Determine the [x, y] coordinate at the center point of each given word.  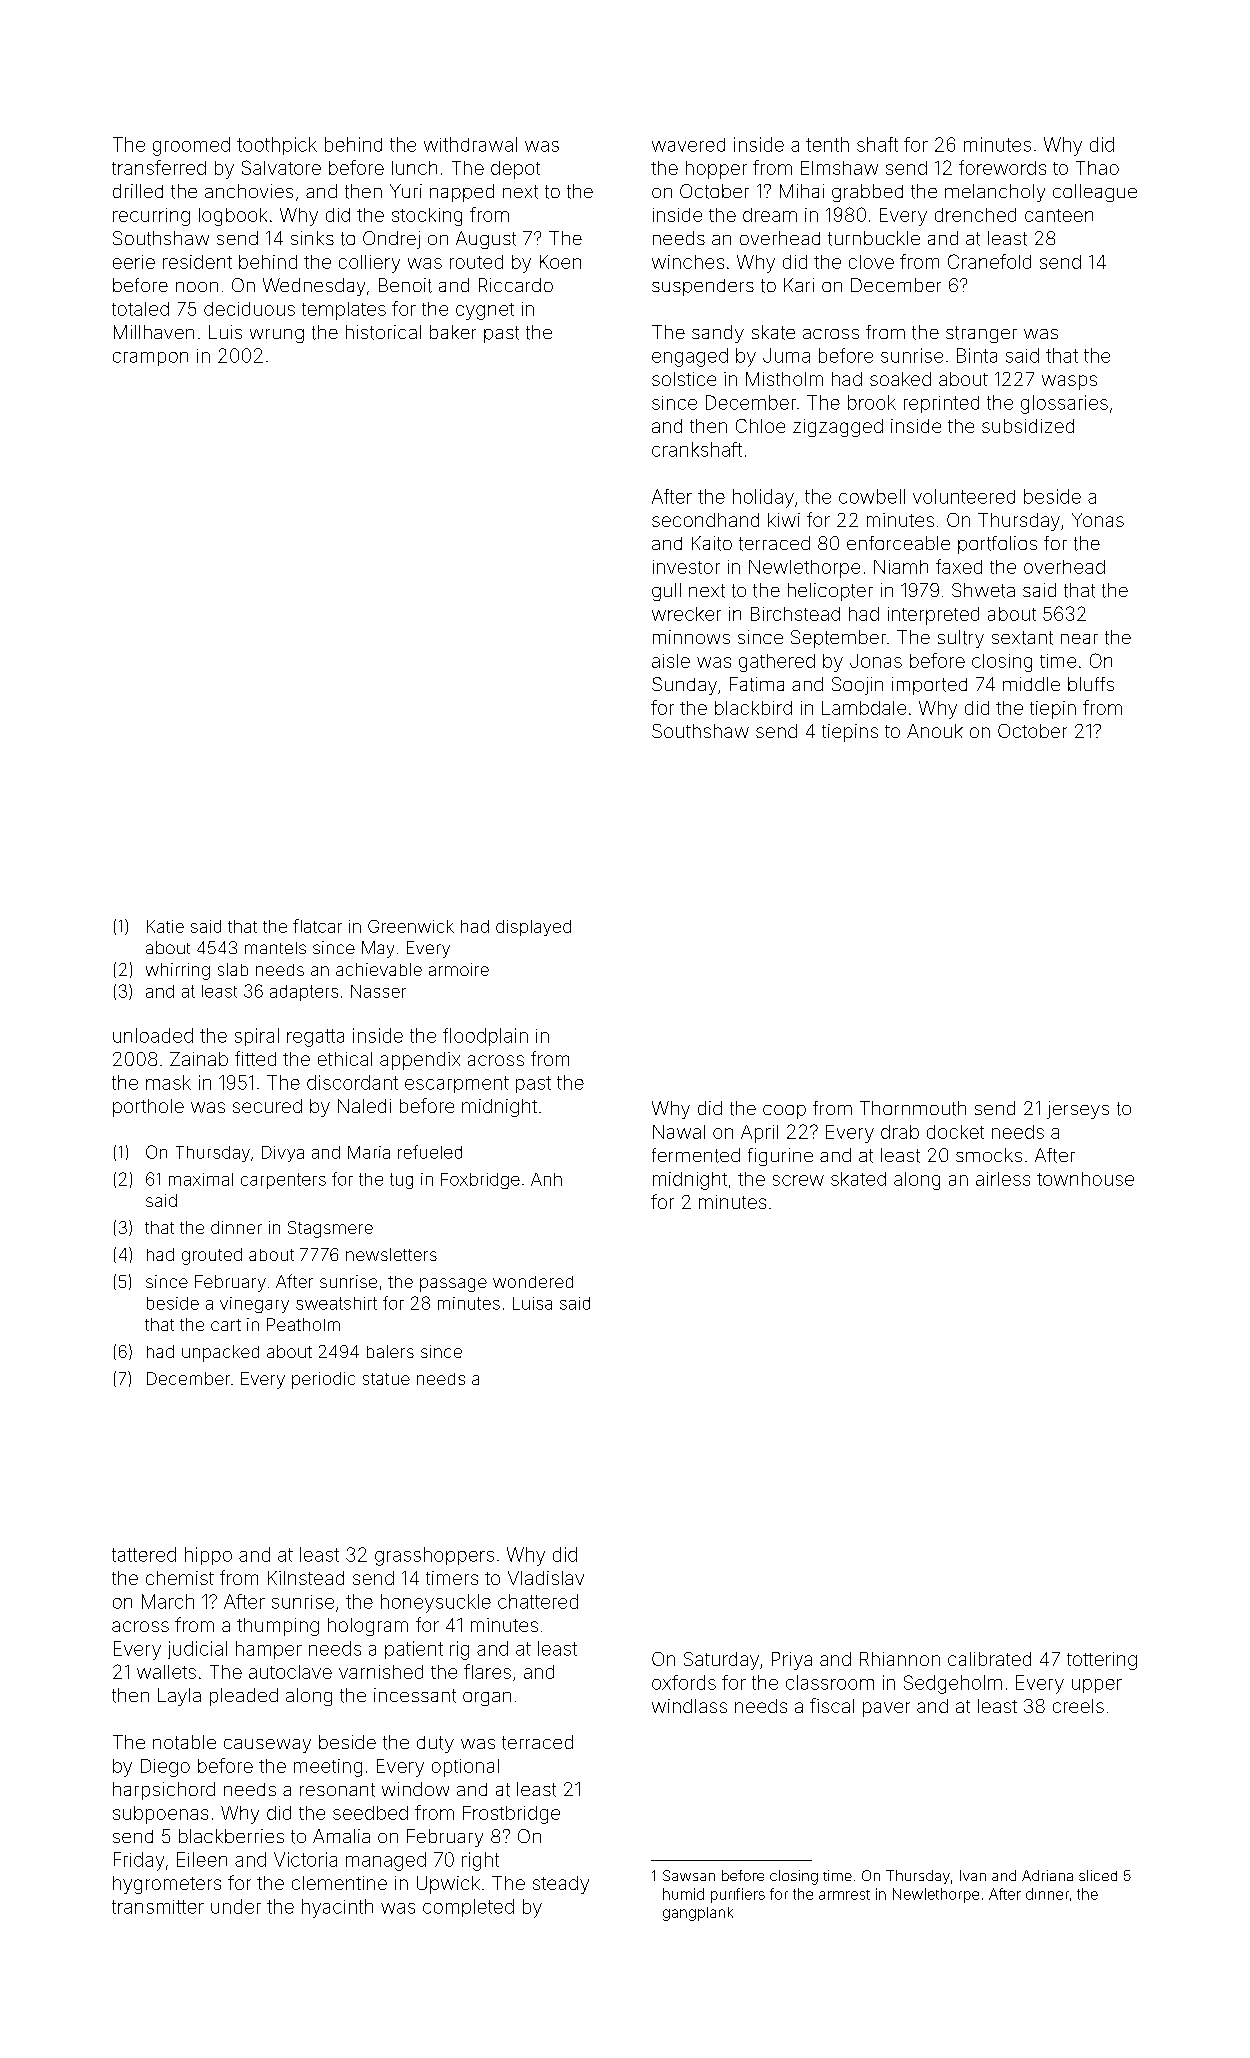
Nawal [679, 1132]
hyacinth [337, 1908]
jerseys [1078, 1110]
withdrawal [470, 144]
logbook [233, 217]
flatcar [317, 926]
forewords [1002, 167]
